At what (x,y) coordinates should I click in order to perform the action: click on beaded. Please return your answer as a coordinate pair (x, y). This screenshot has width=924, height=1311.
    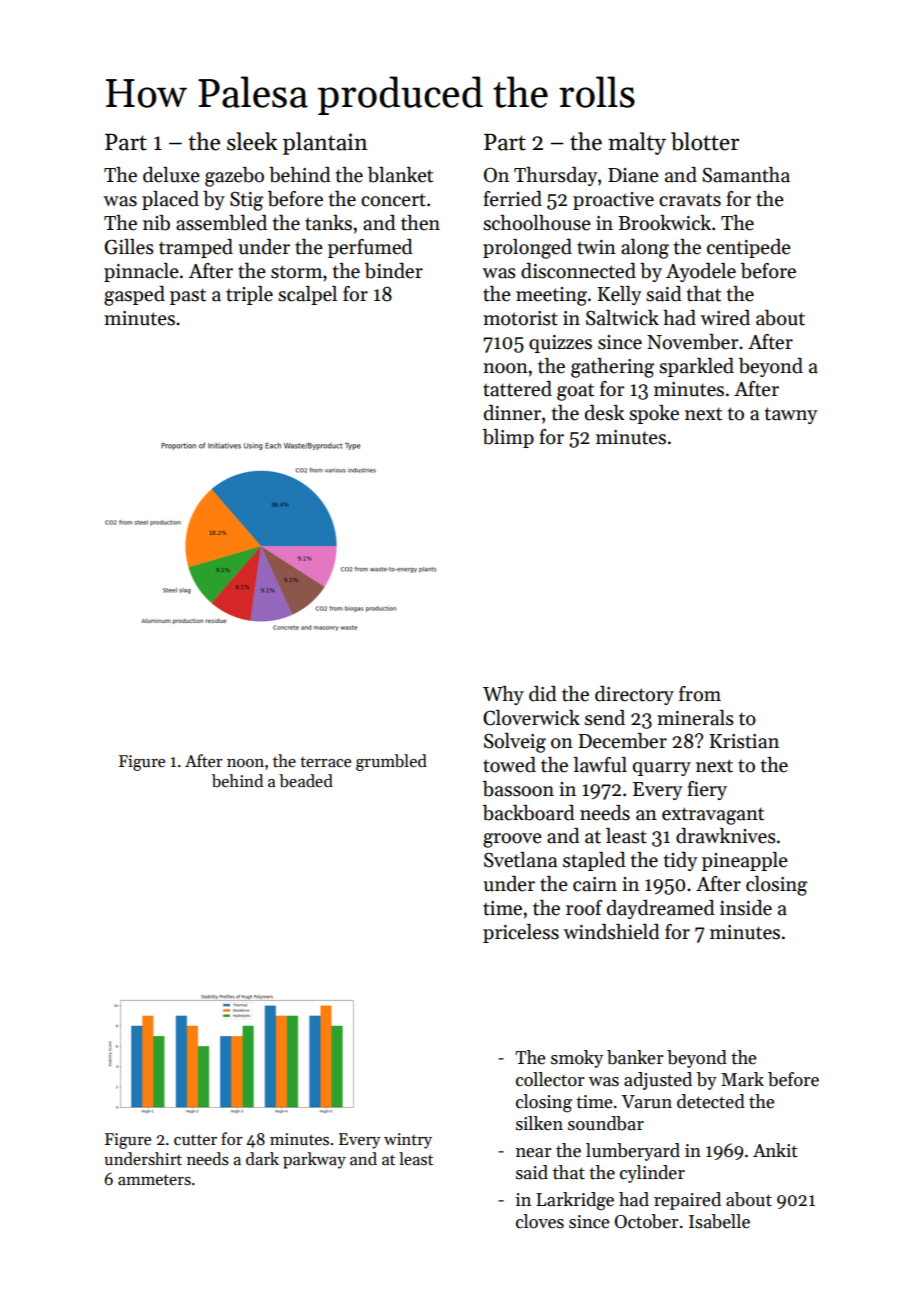
    Looking at the image, I should click on (306, 781).
